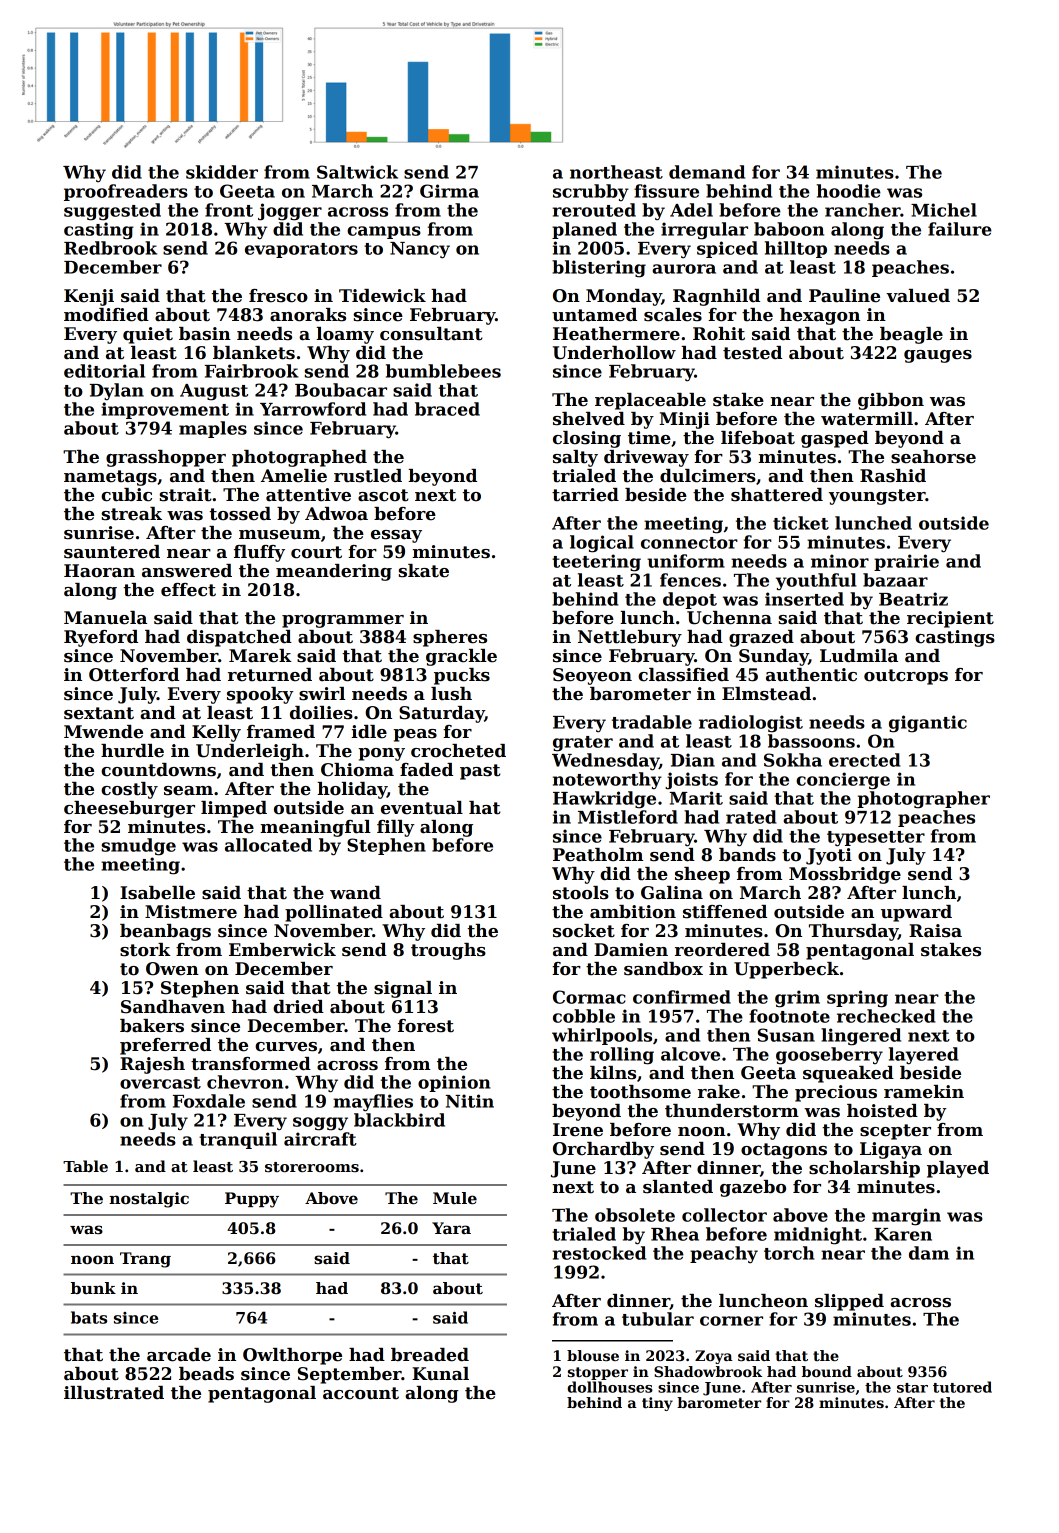 The width and height of the screenshot is (1059, 1533). What do you see at coordinates (761, 638) in the screenshot?
I see `grazed` at bounding box center [761, 638].
